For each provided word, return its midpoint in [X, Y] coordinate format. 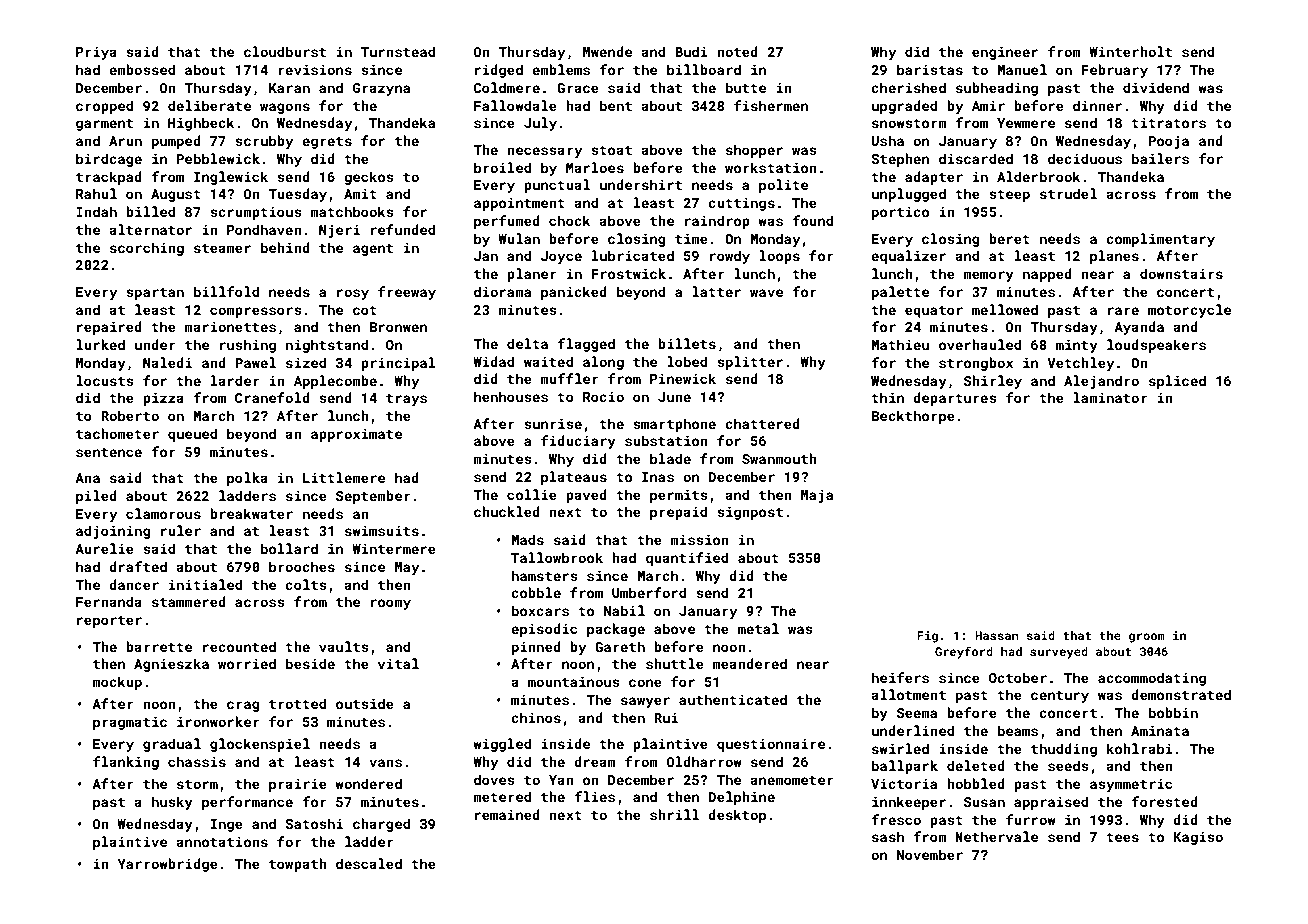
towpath [298, 865]
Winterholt [1130, 51]
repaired [109, 328]
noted [737, 51]
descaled [369, 863]
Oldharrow [704, 761]
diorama [502, 291]
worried [247, 663]
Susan [984, 802]
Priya [96, 53]
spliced [1177, 382]
